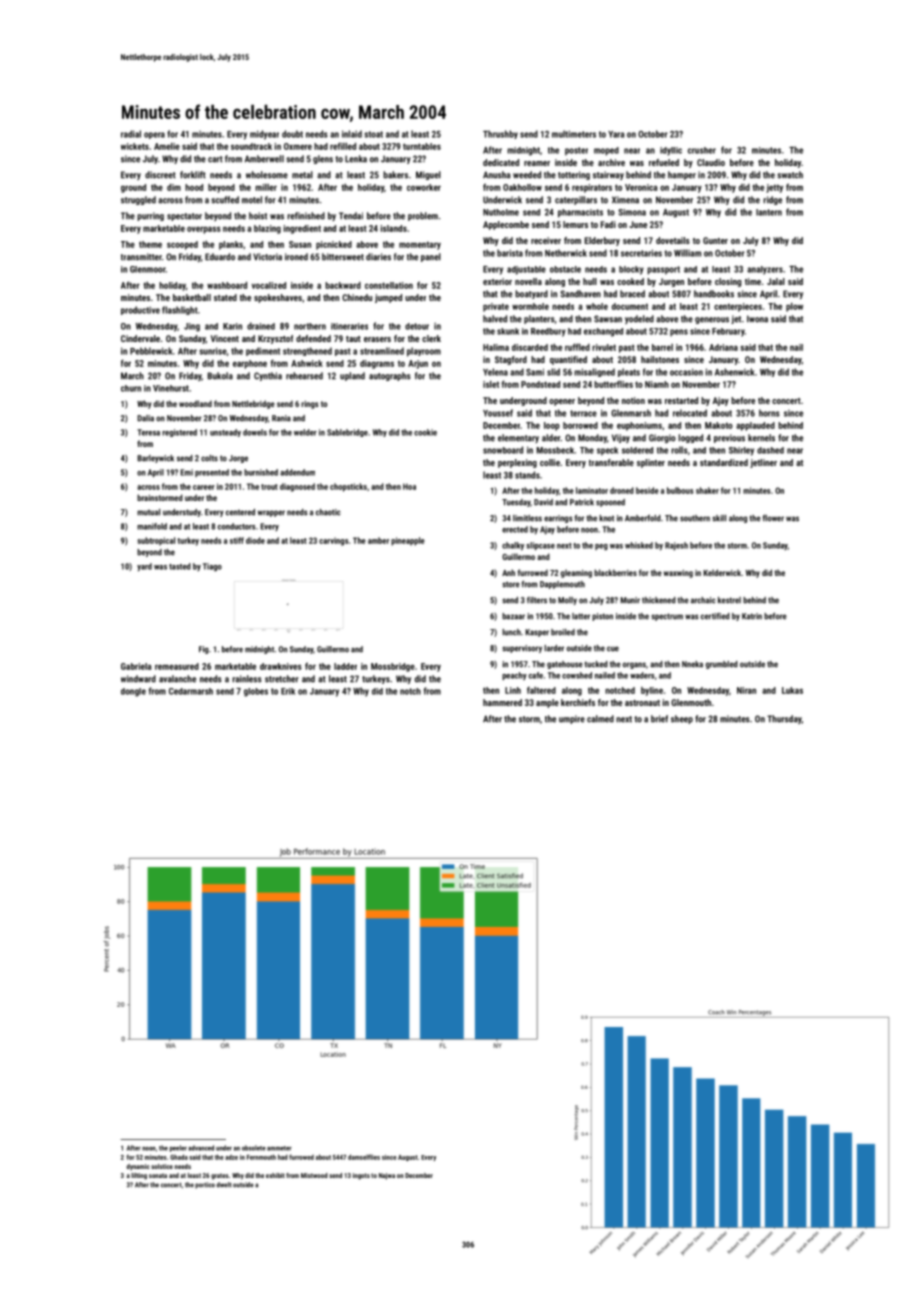  I want to click on inlaid, so click(352, 134).
